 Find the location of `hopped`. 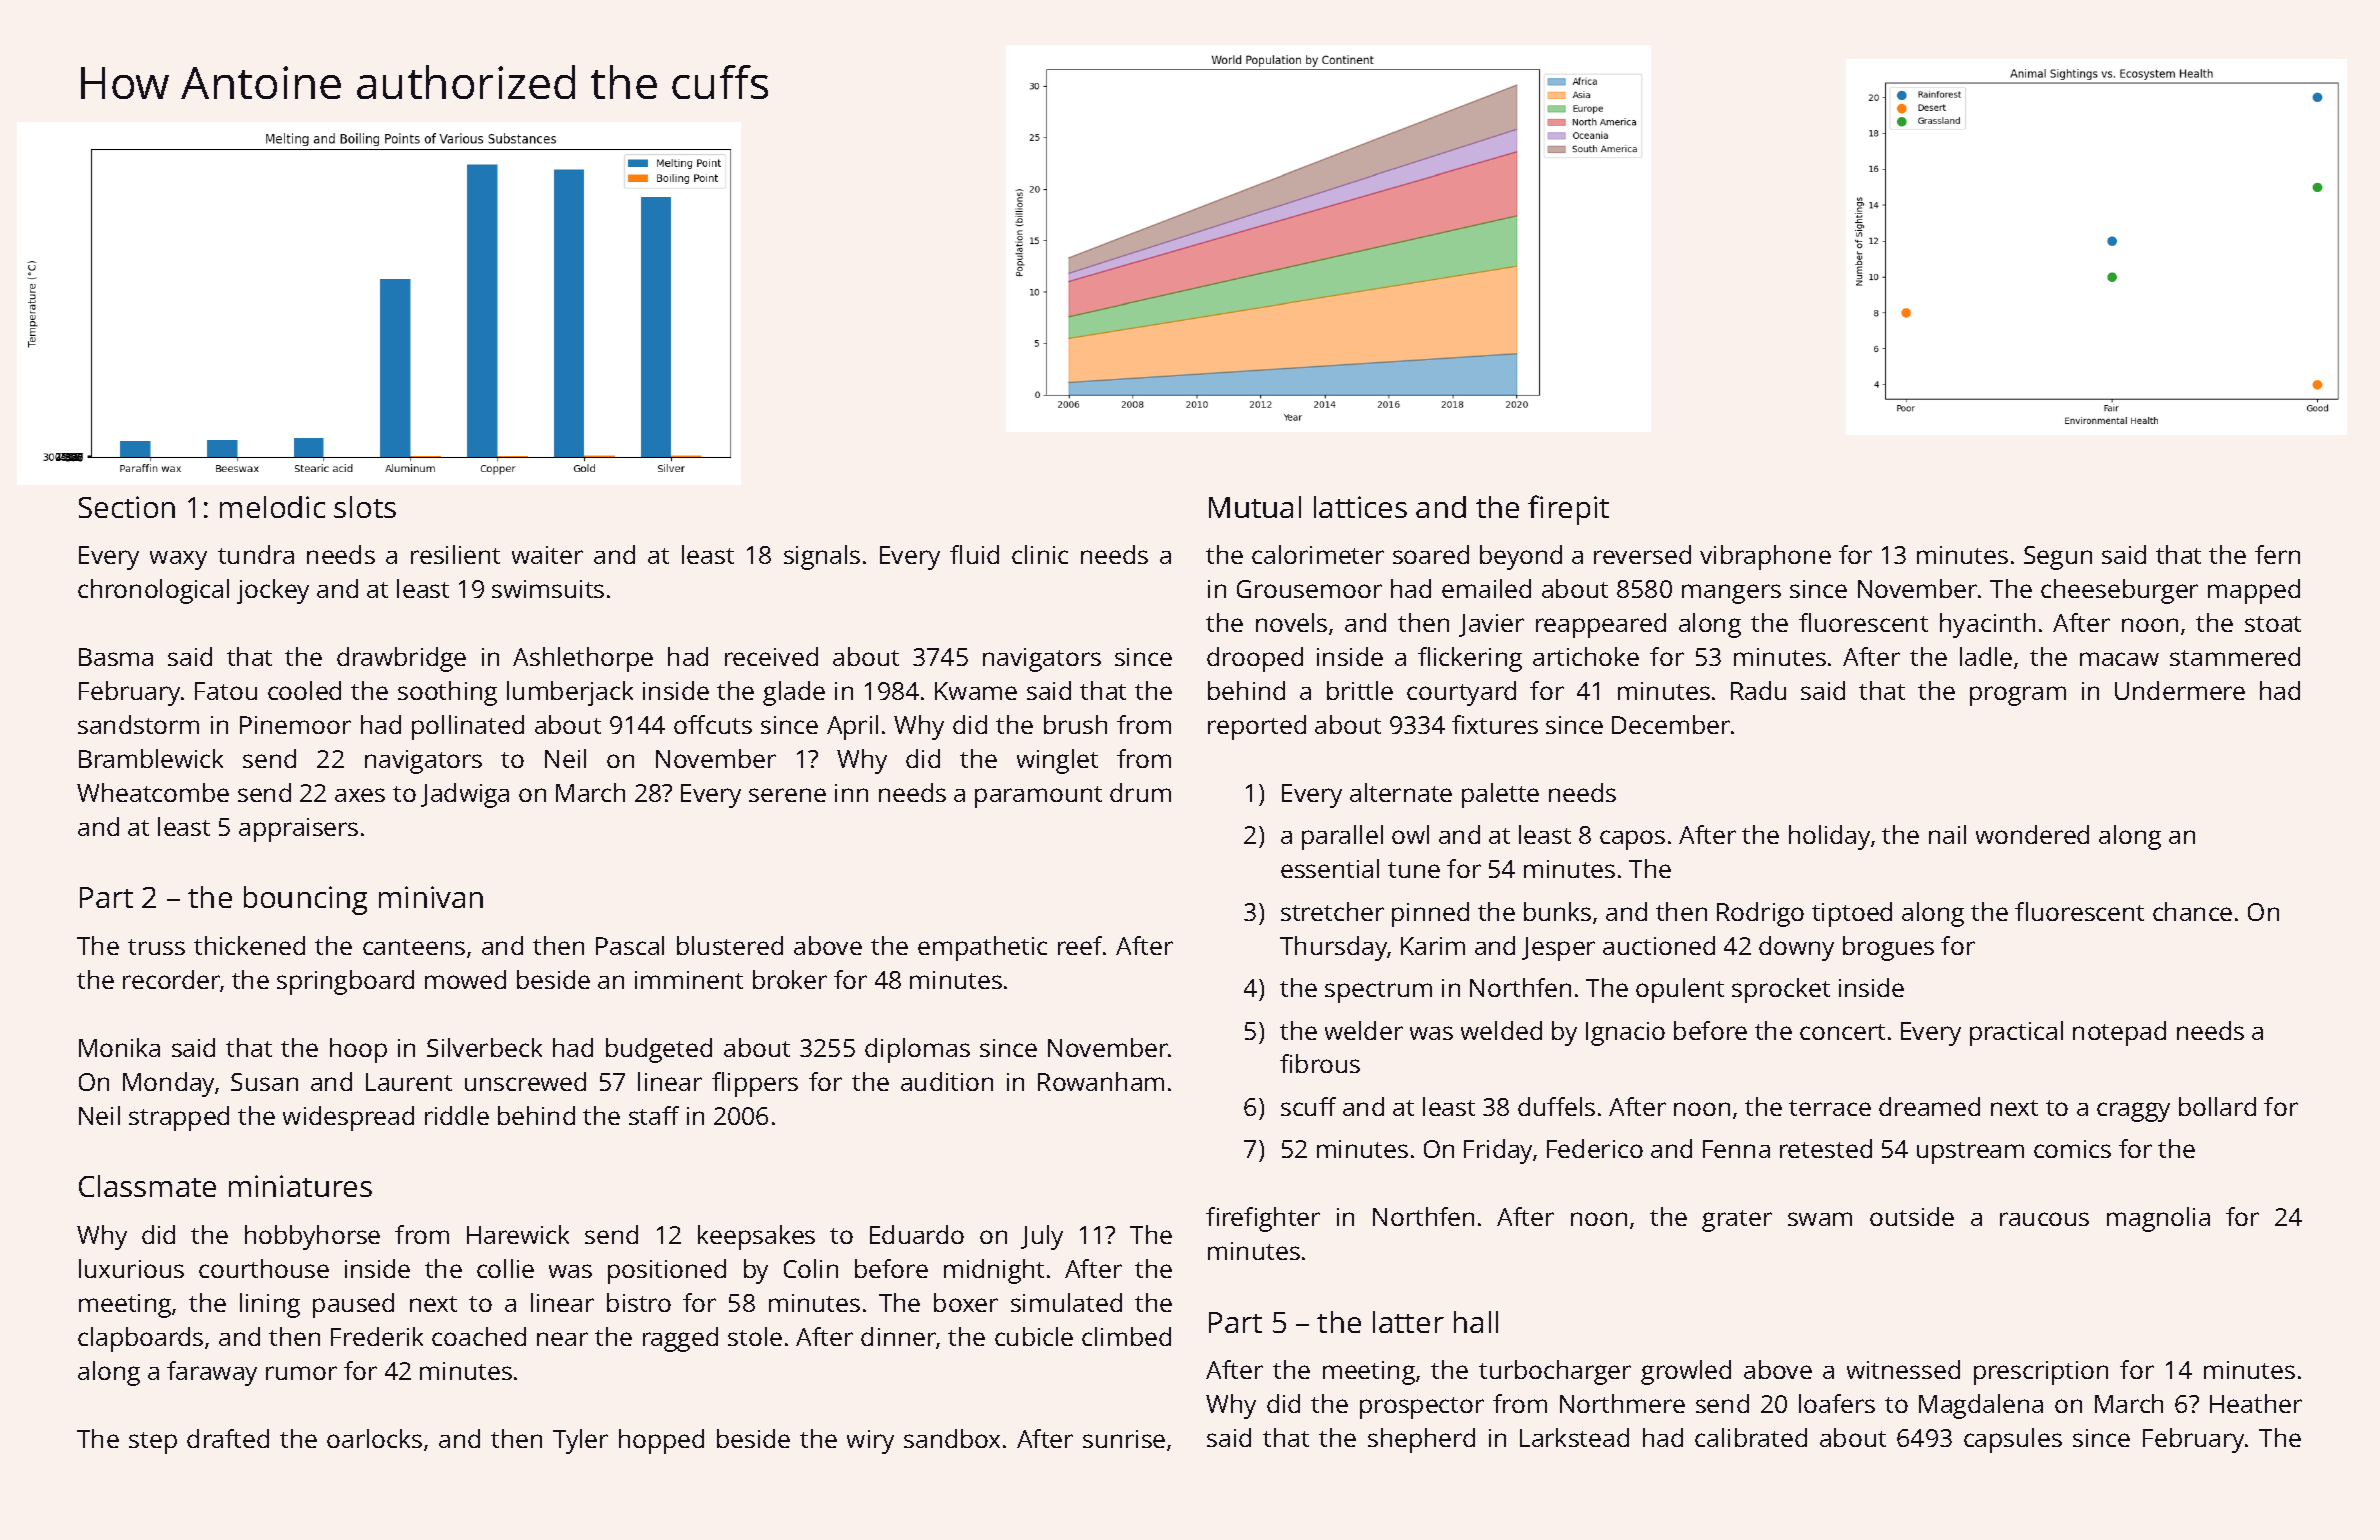

hopped is located at coordinates (661, 1441).
